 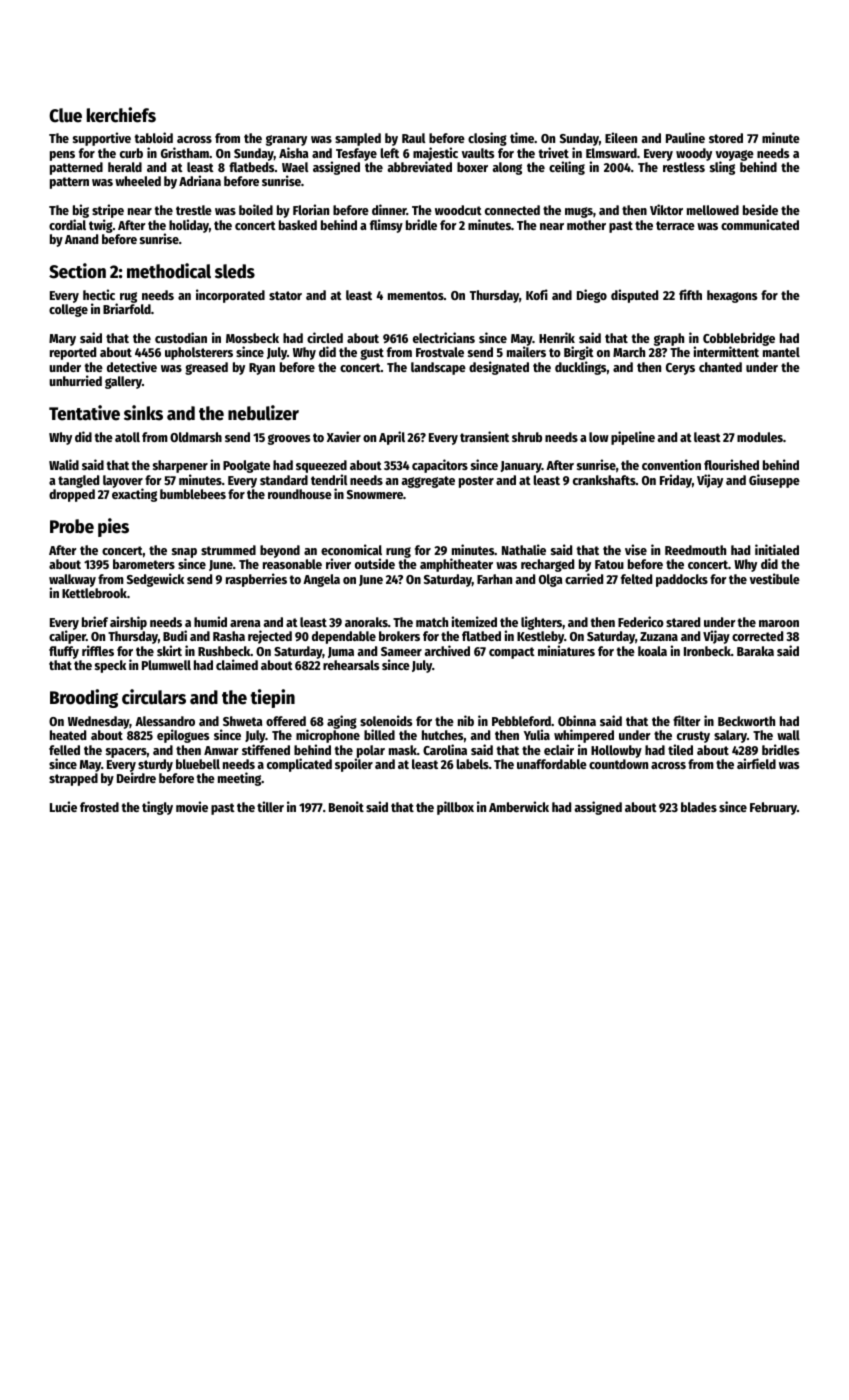 I want to click on Cerys, so click(x=680, y=369).
